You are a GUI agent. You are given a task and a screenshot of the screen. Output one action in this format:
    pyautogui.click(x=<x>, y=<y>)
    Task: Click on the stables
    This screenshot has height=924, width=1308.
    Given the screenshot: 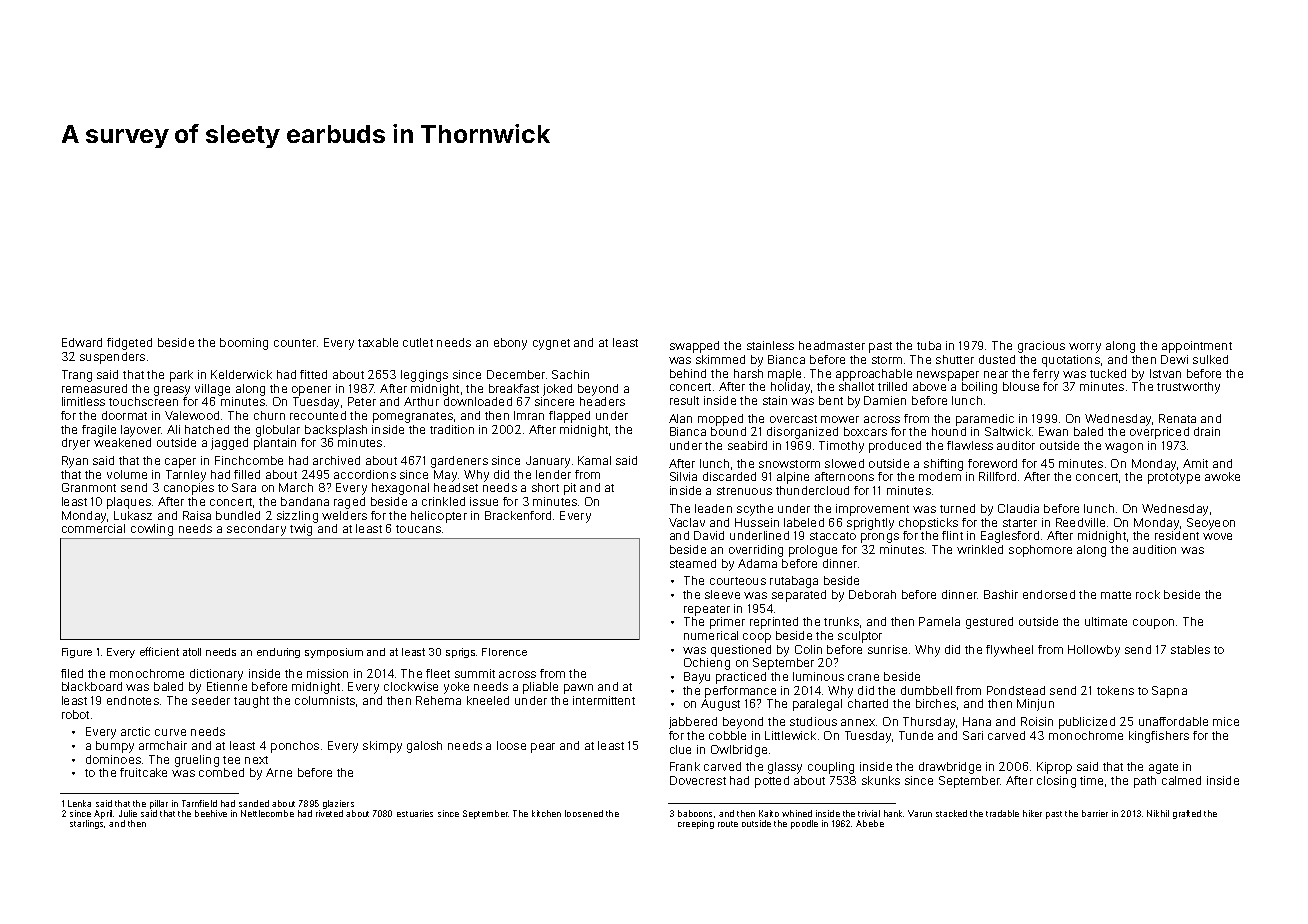 What is the action you would take?
    pyautogui.click(x=1190, y=649)
